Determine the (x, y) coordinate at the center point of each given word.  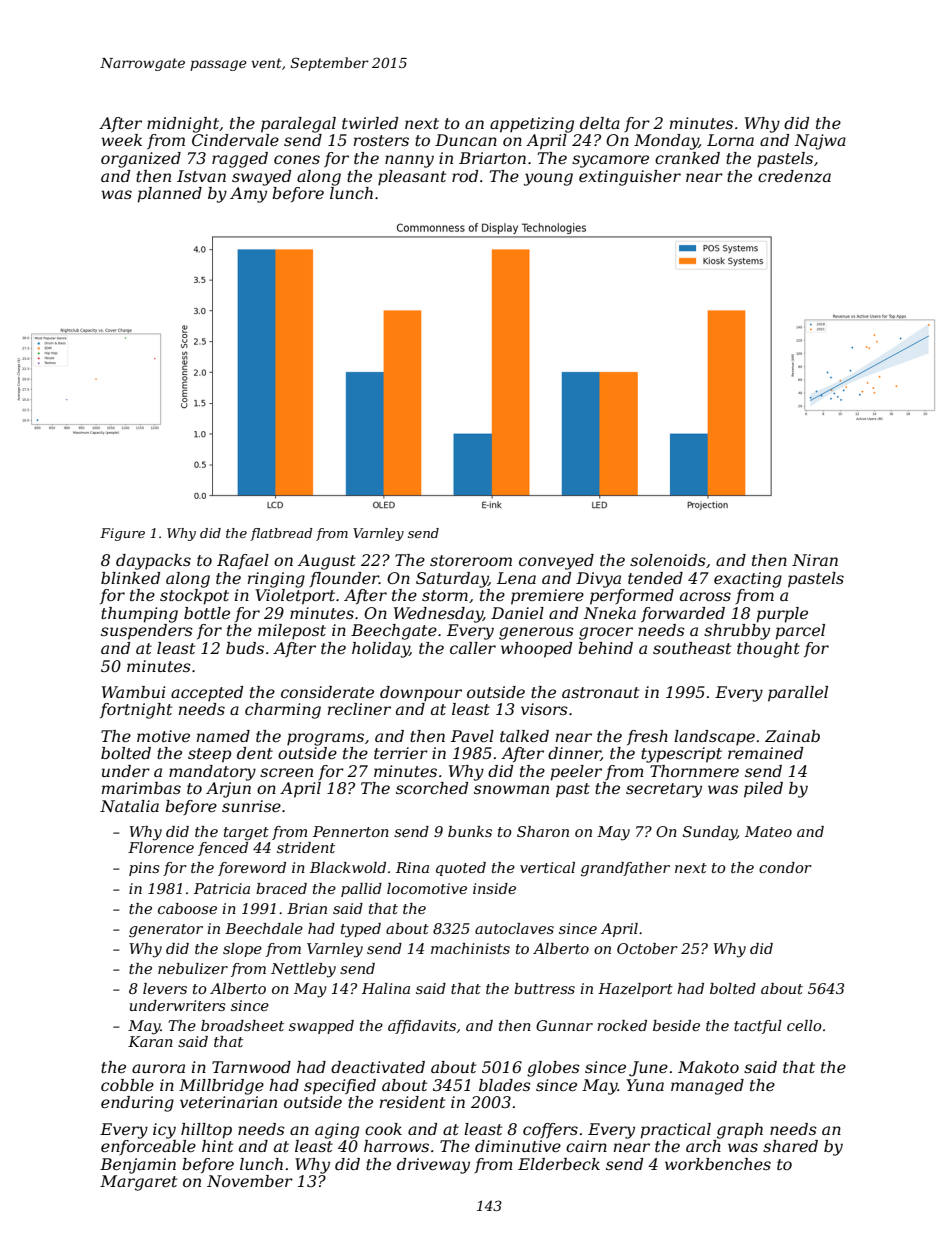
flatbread (281, 534)
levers (165, 988)
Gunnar (564, 1025)
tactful (758, 1027)
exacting (748, 580)
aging (337, 1131)
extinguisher (630, 178)
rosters (381, 140)
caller (473, 648)
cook (383, 1129)
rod (465, 176)
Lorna (730, 140)
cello (804, 1025)
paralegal (298, 125)
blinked (130, 578)
